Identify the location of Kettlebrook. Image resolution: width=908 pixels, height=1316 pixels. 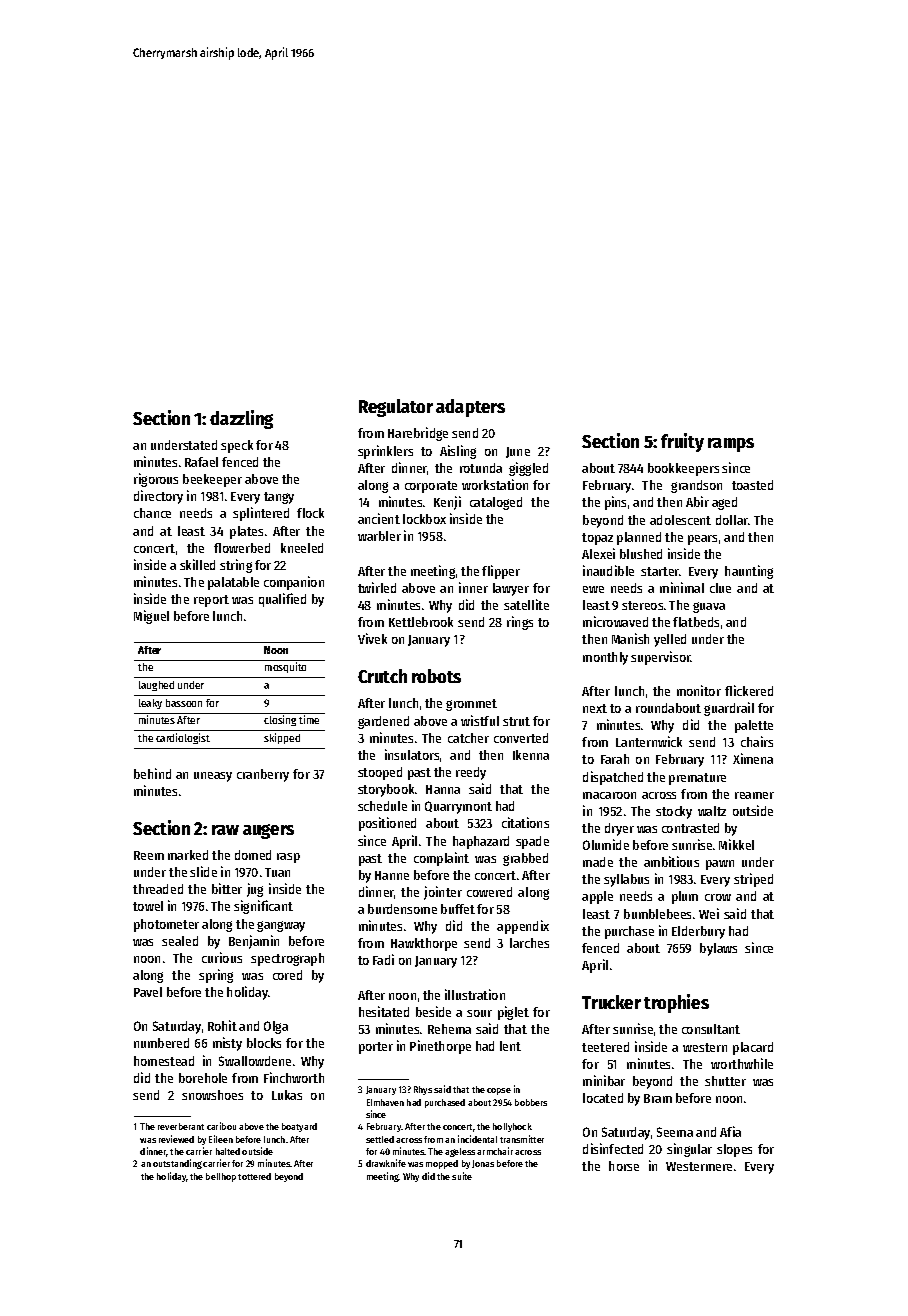
(421, 622).
